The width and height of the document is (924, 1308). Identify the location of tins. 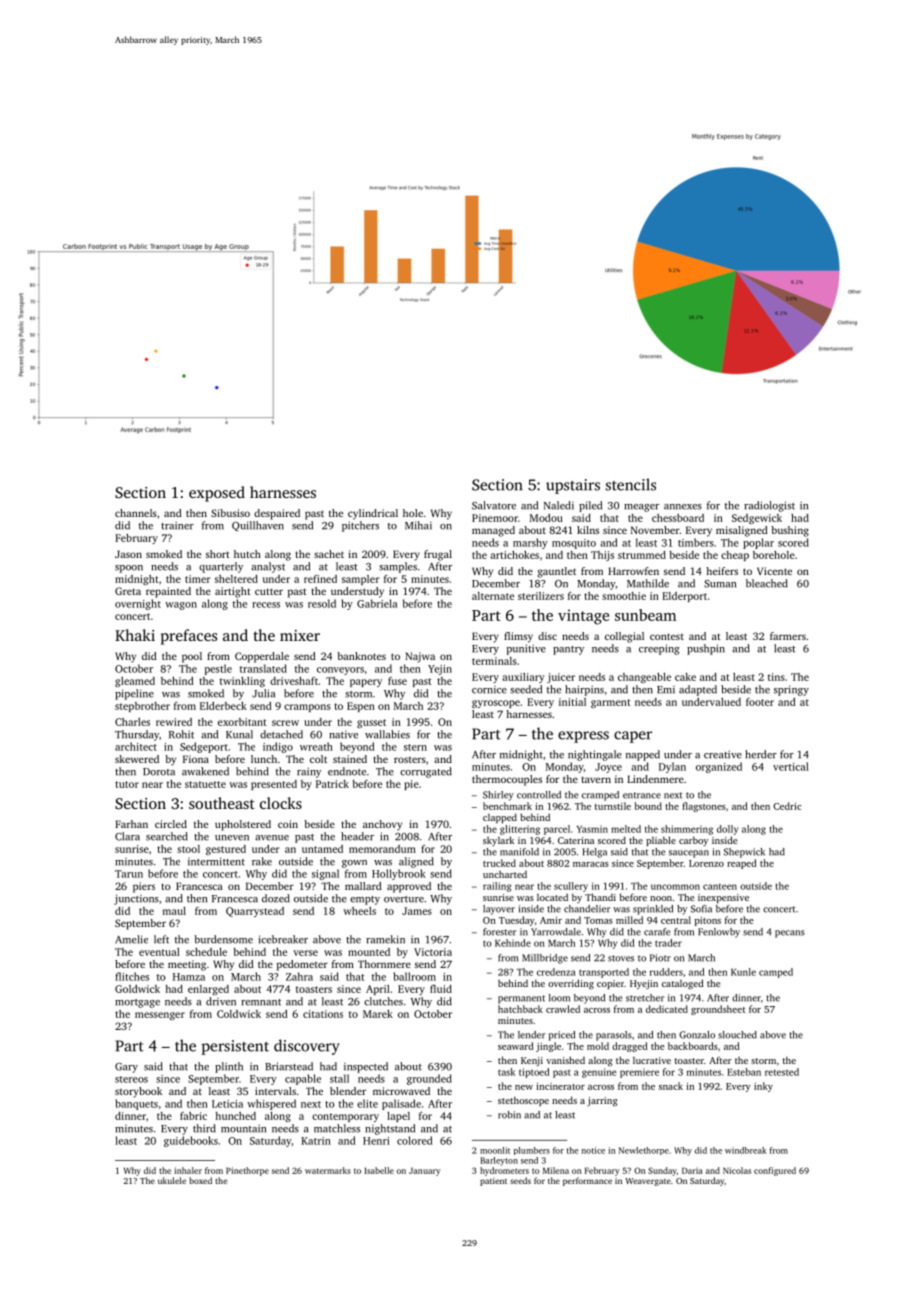
(776, 677).
